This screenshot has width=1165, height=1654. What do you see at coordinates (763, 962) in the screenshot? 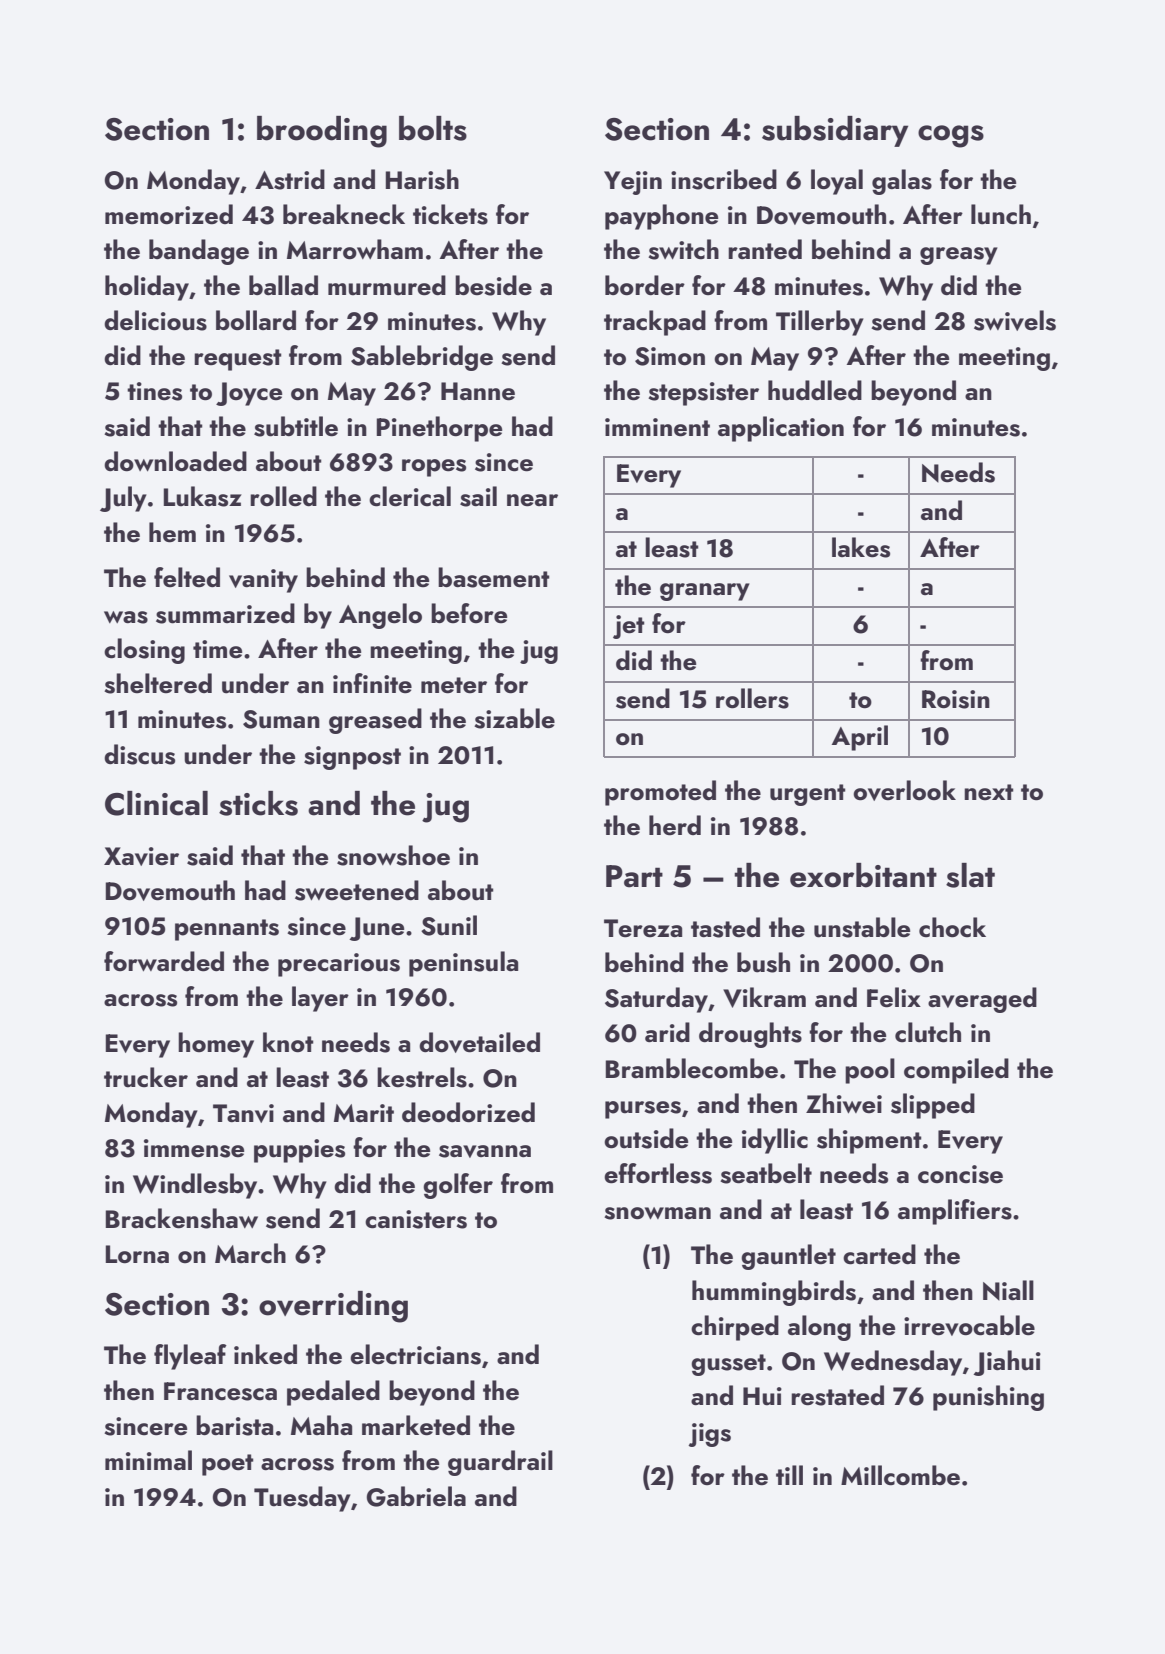
I see `bush` at bounding box center [763, 962].
